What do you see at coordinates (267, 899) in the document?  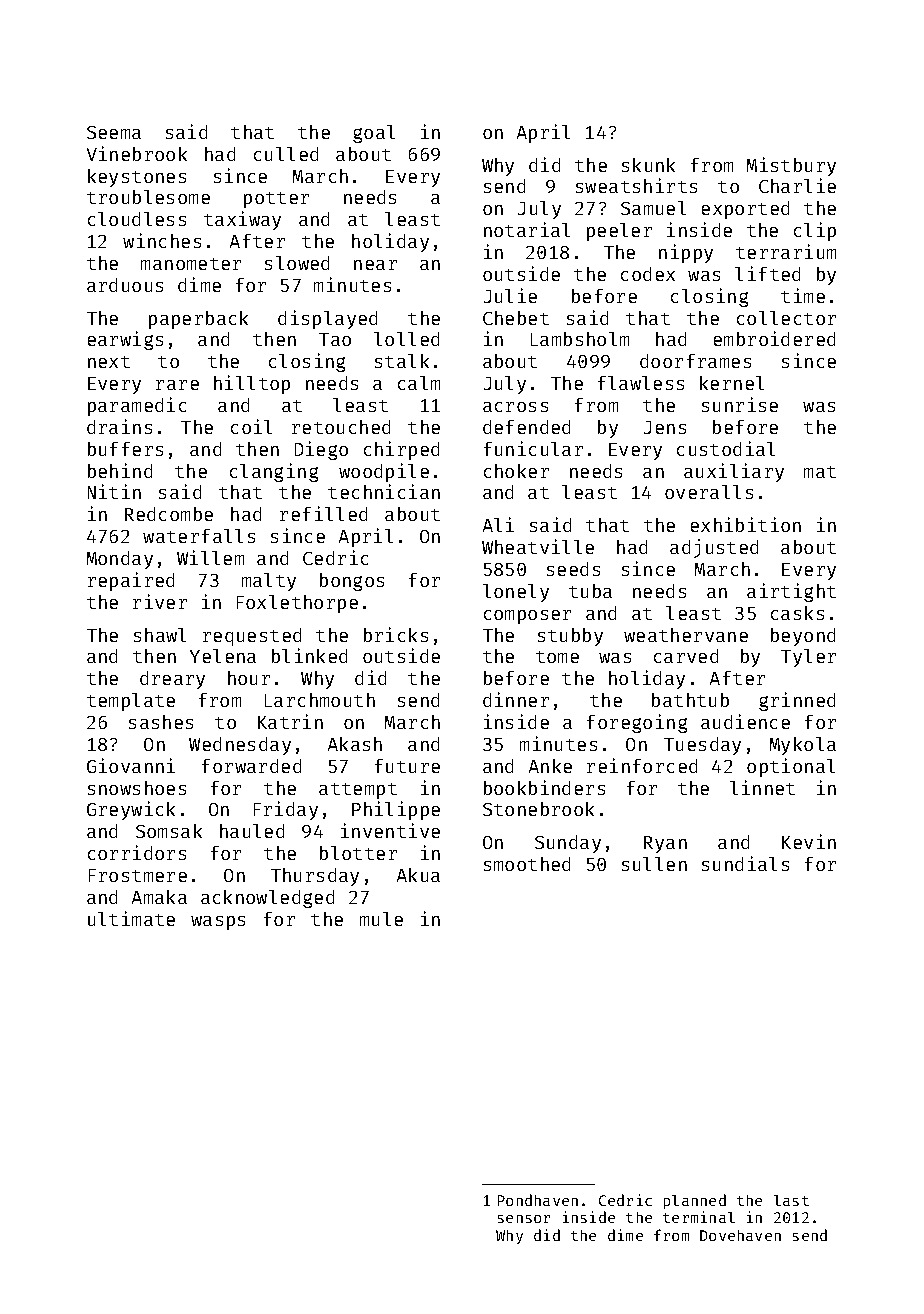 I see `acknowledged` at bounding box center [267, 899].
